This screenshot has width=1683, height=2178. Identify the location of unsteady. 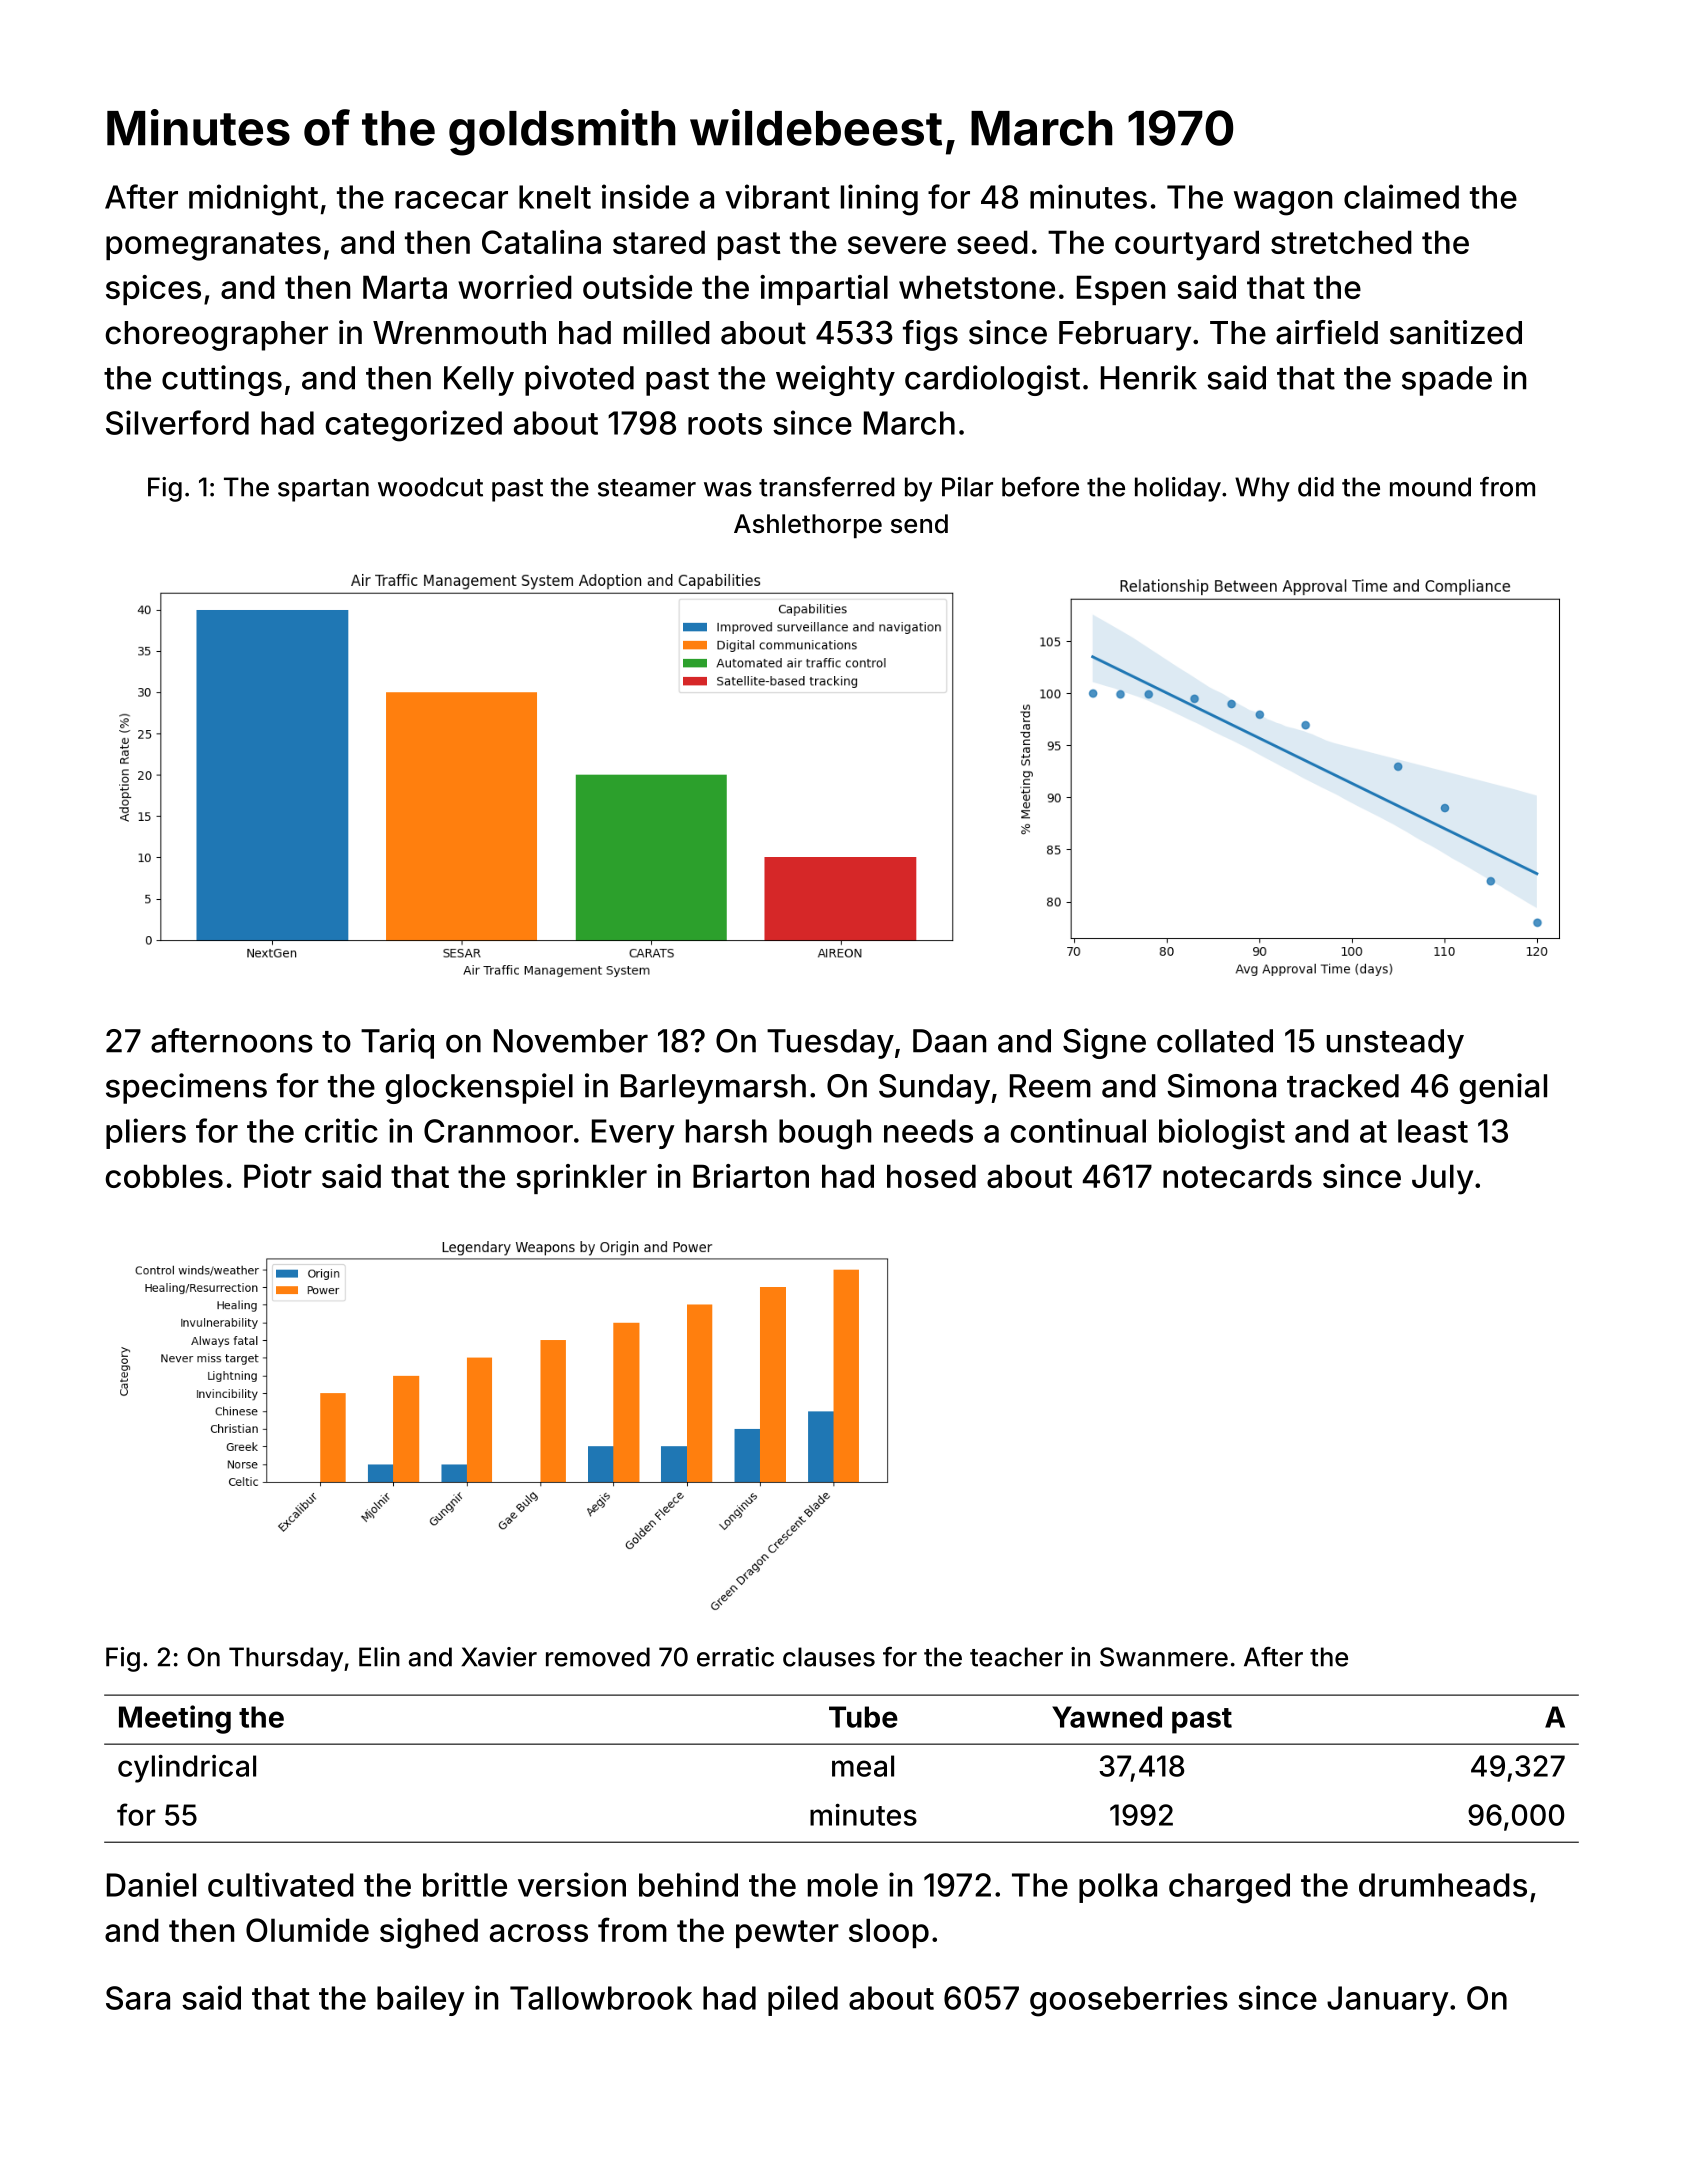
(1395, 1044).
